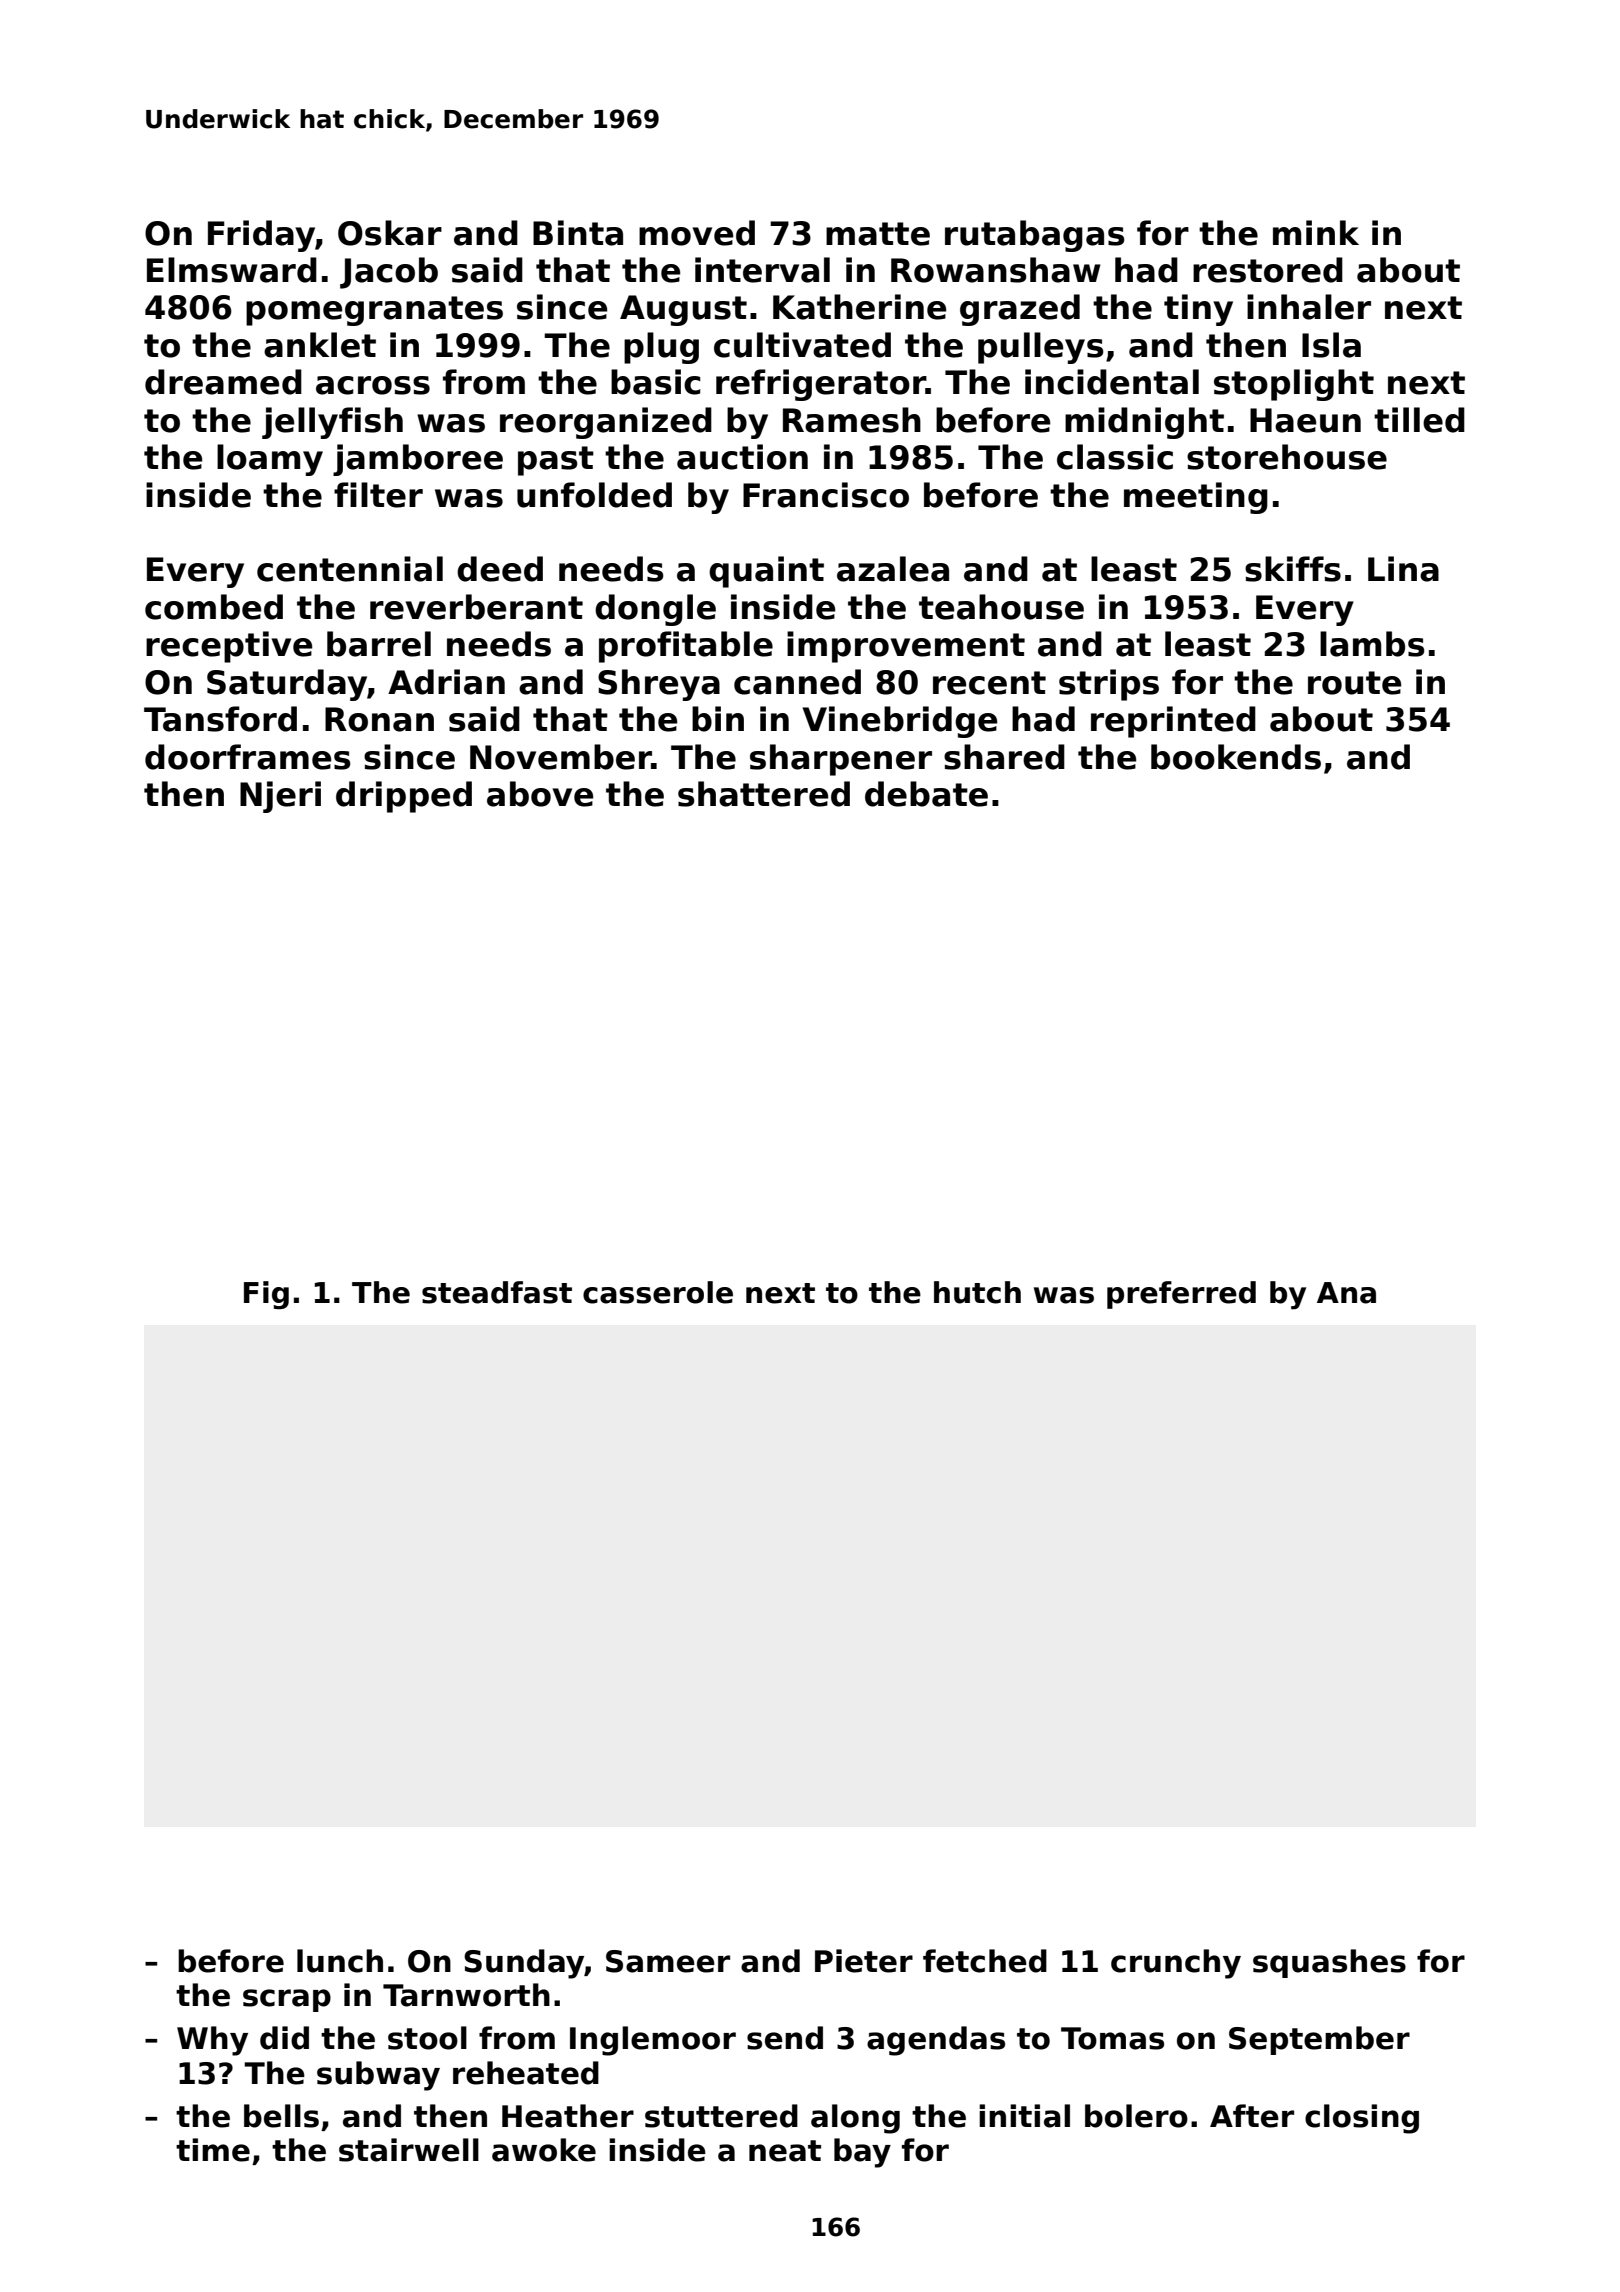 The width and height of the screenshot is (1620, 2292). Describe the element at coordinates (214, 607) in the screenshot. I see `combed` at that location.
